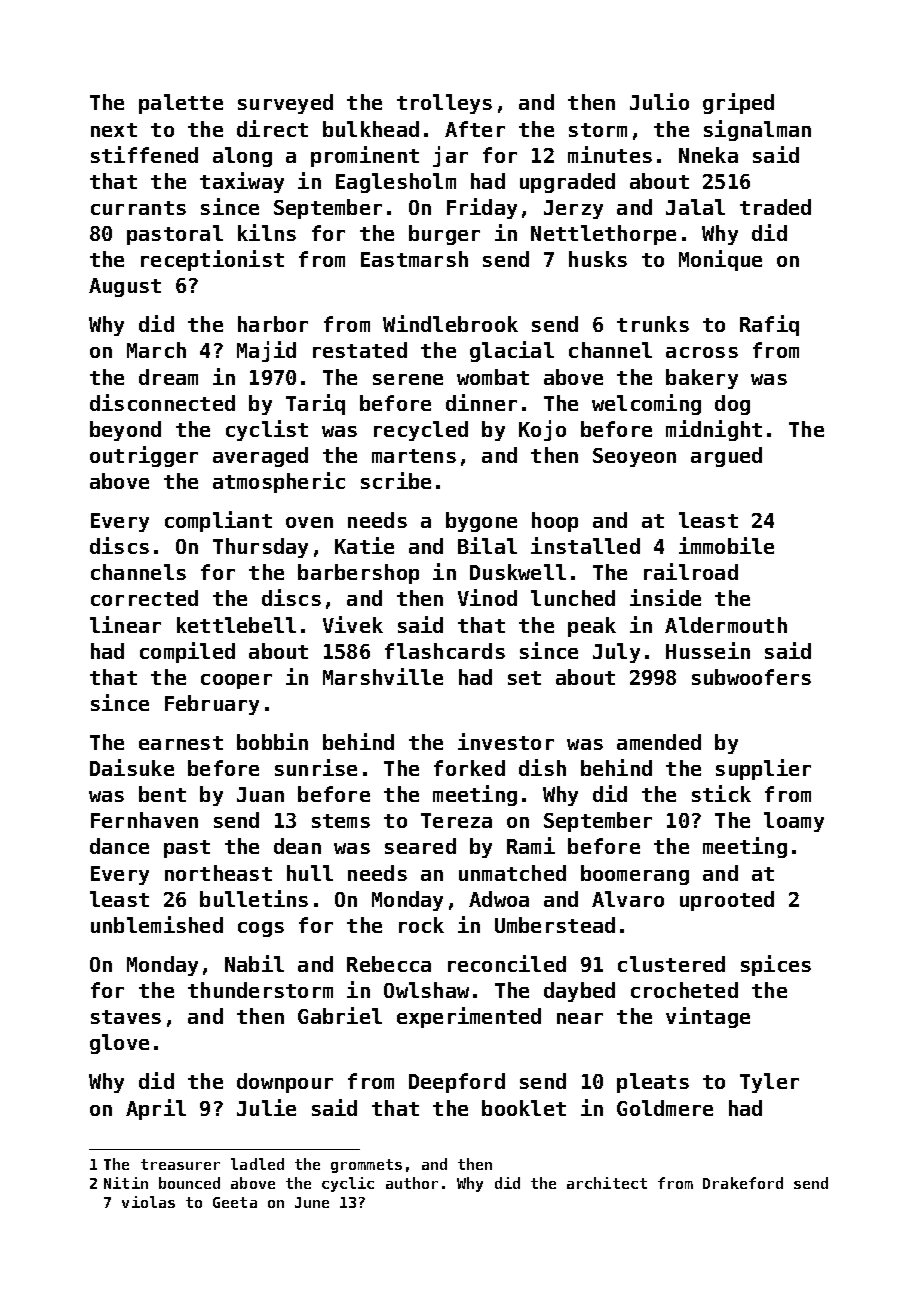 Image resolution: width=924 pixels, height=1314 pixels. I want to click on spices, so click(776, 965).
